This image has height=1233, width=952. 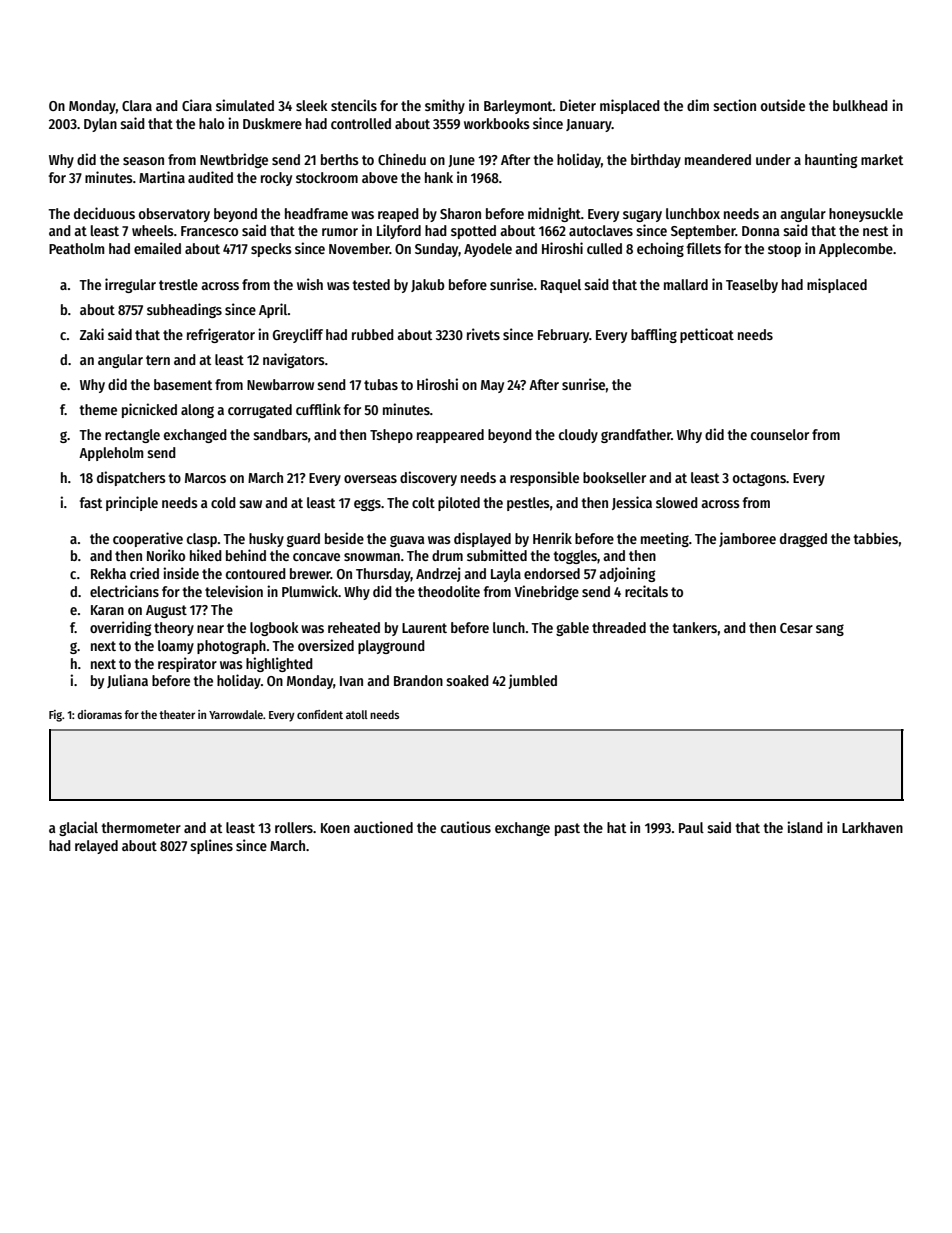 I want to click on birthday, so click(x=656, y=160).
